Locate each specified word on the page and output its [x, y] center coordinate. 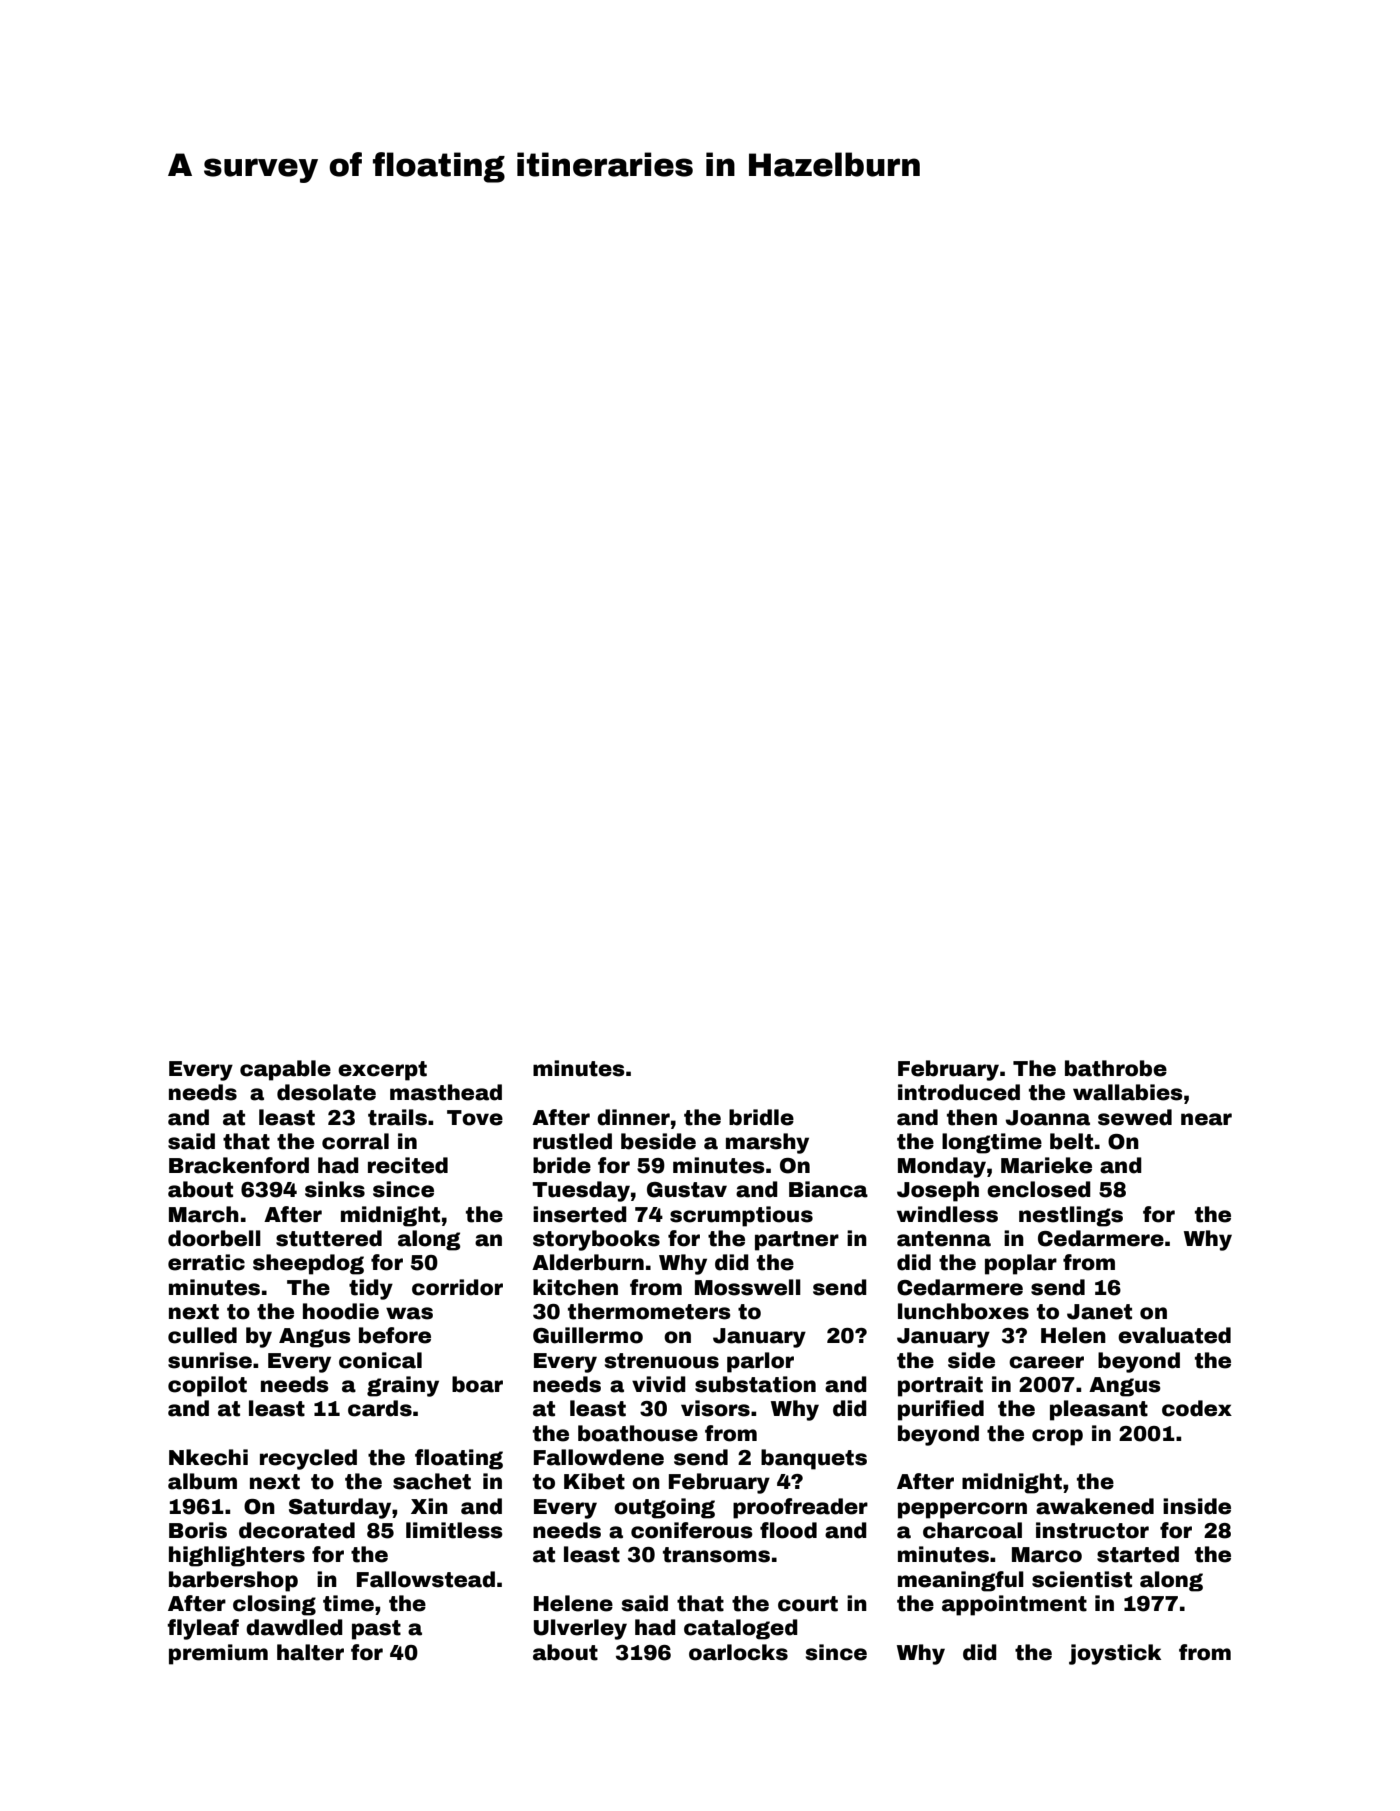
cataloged [741, 1629]
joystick [1115, 1654]
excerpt [382, 1071]
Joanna [1047, 1118]
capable [285, 1070]
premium [218, 1654]
